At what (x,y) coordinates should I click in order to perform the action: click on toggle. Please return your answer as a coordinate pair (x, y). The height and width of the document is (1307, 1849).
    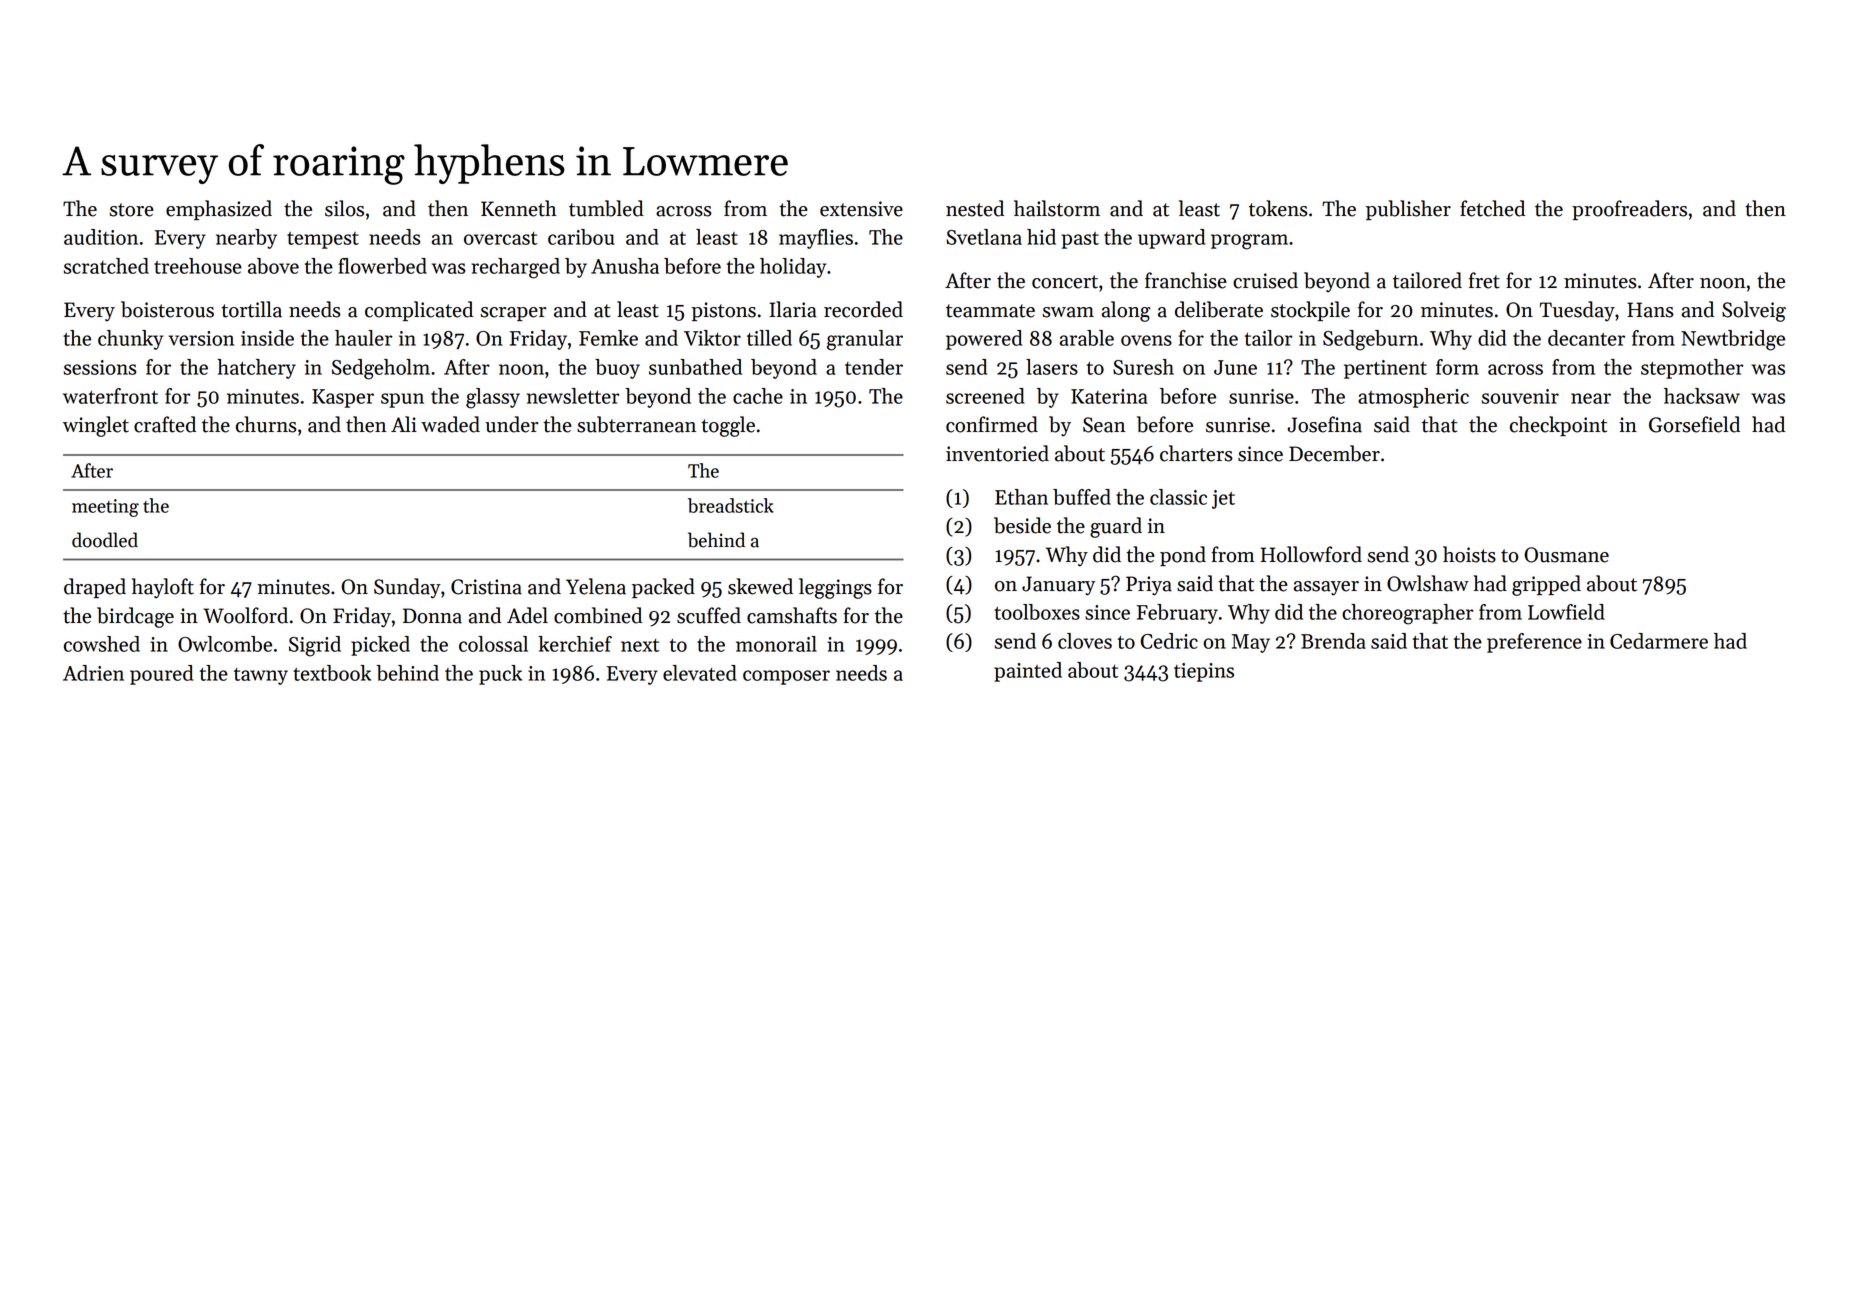
    Looking at the image, I should click on (728, 426).
